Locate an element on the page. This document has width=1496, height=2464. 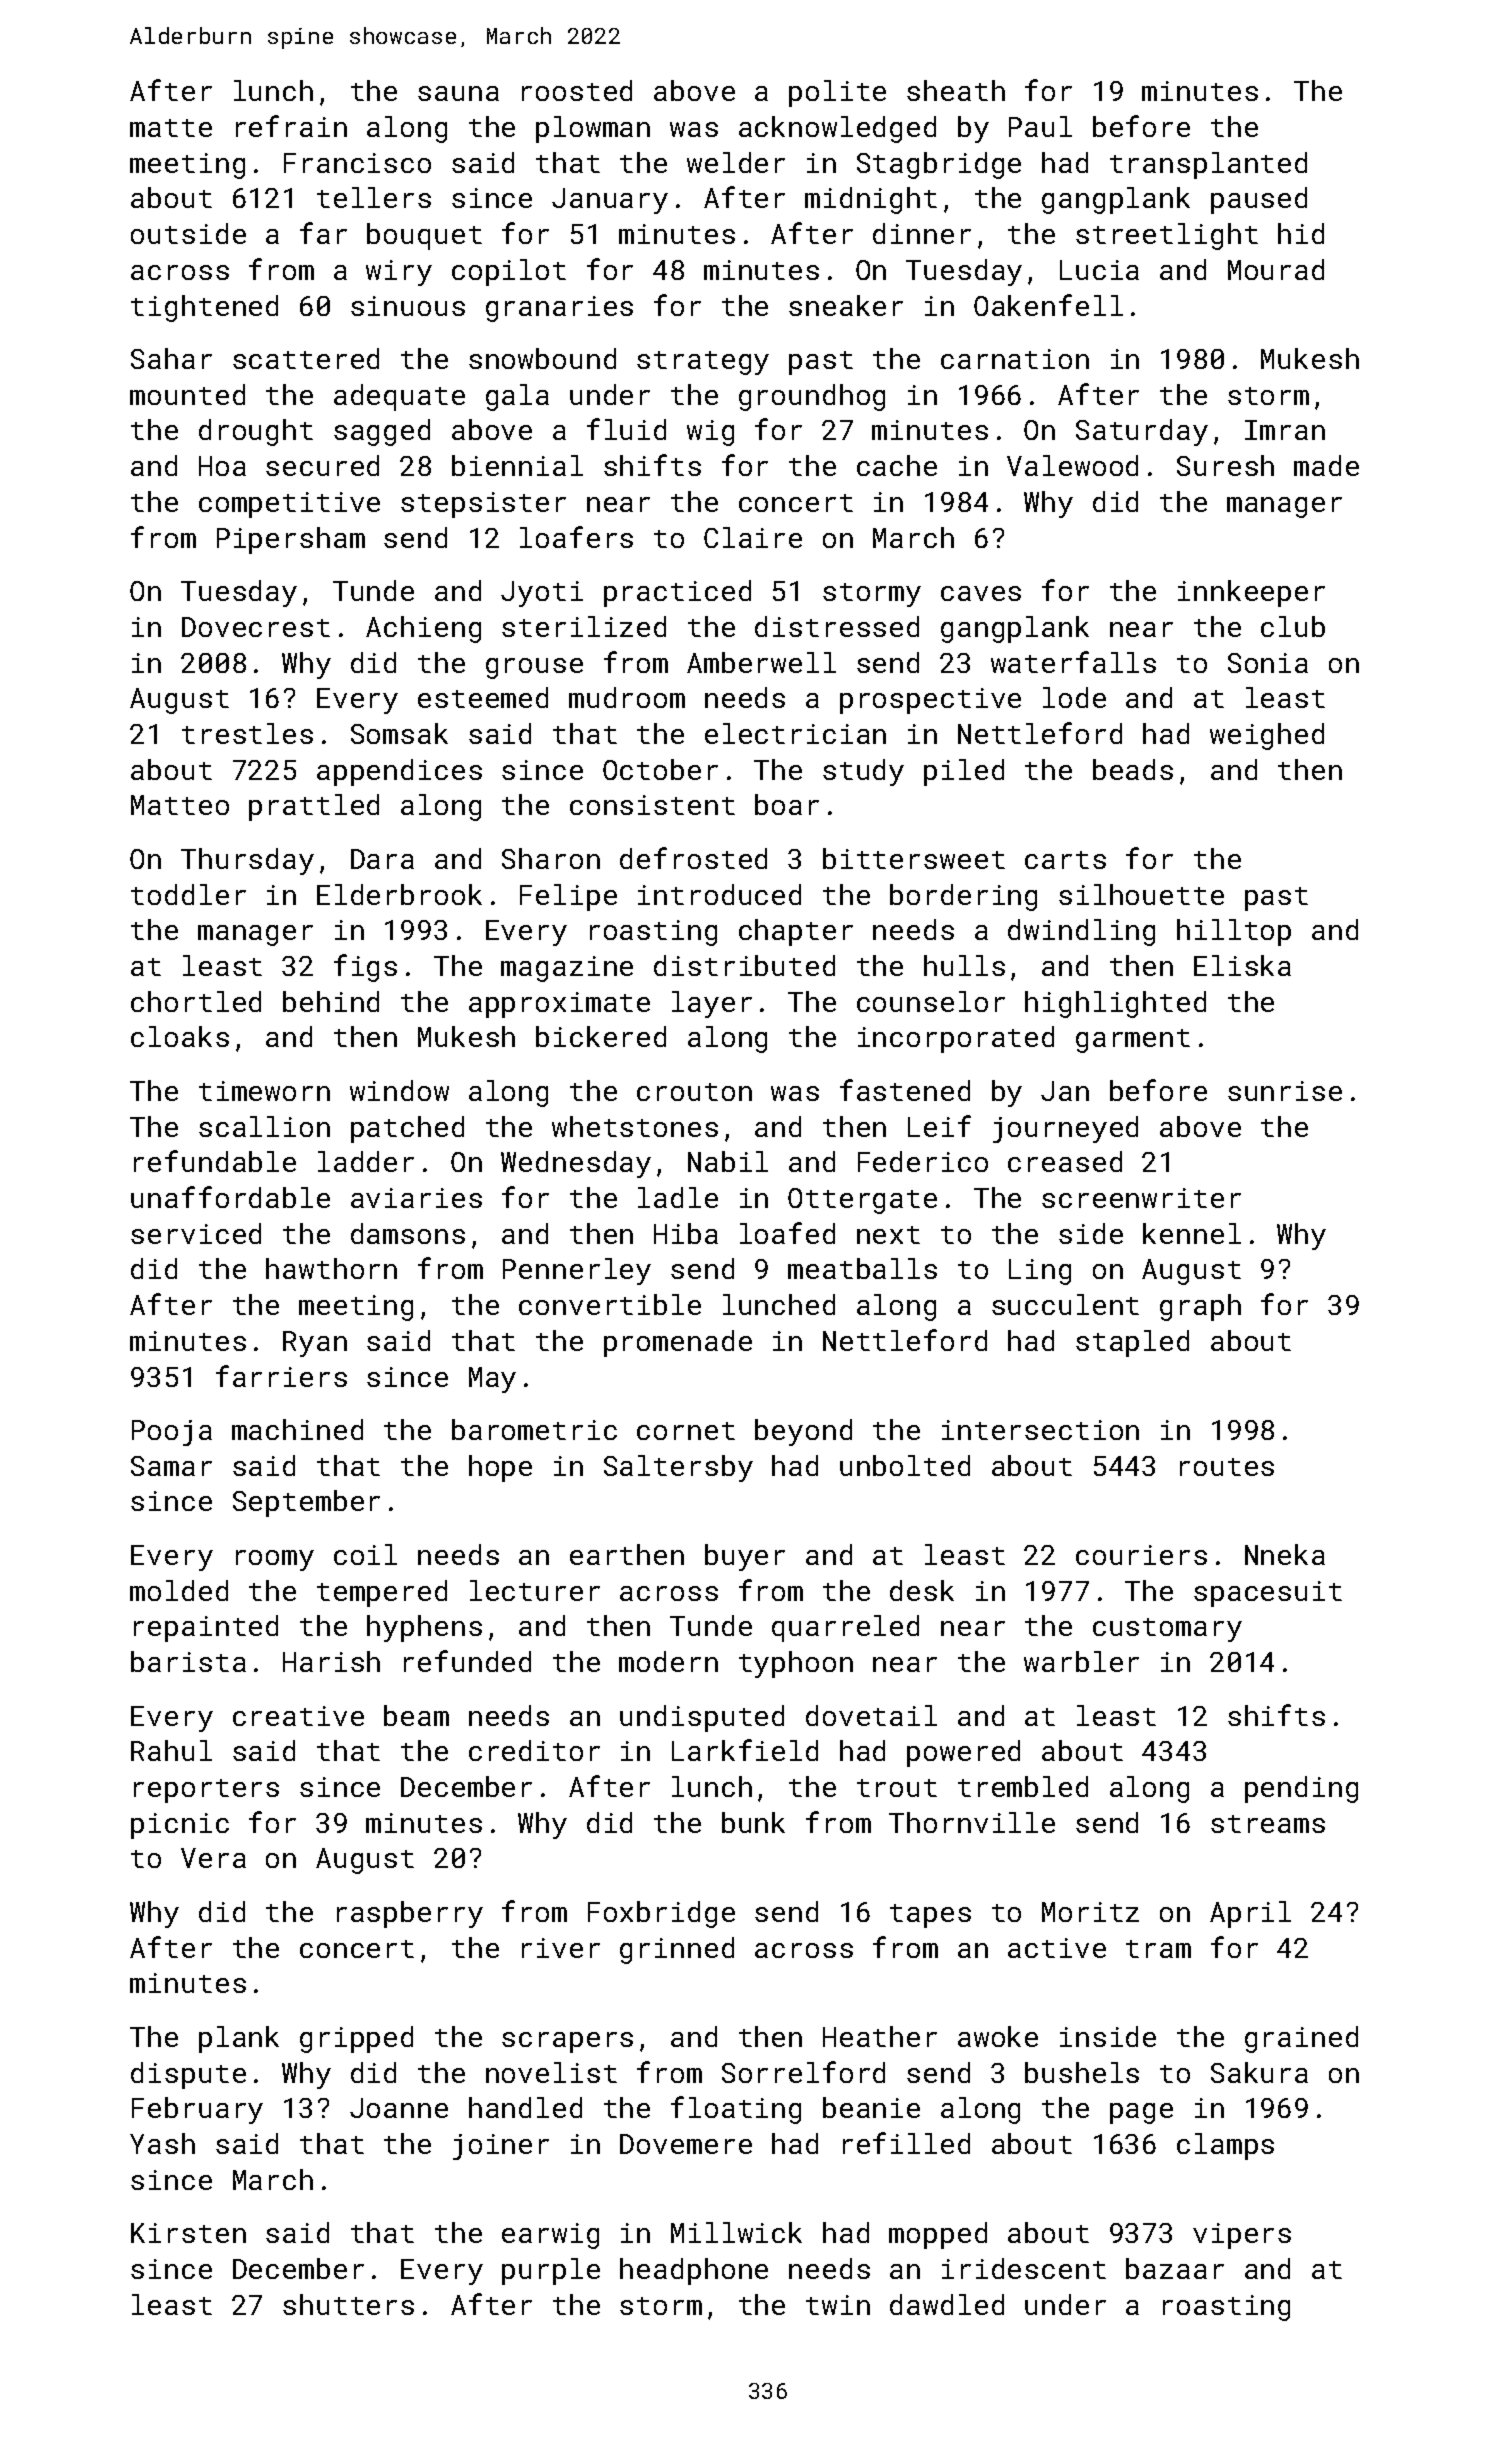
Sonia is located at coordinates (1268, 663).
